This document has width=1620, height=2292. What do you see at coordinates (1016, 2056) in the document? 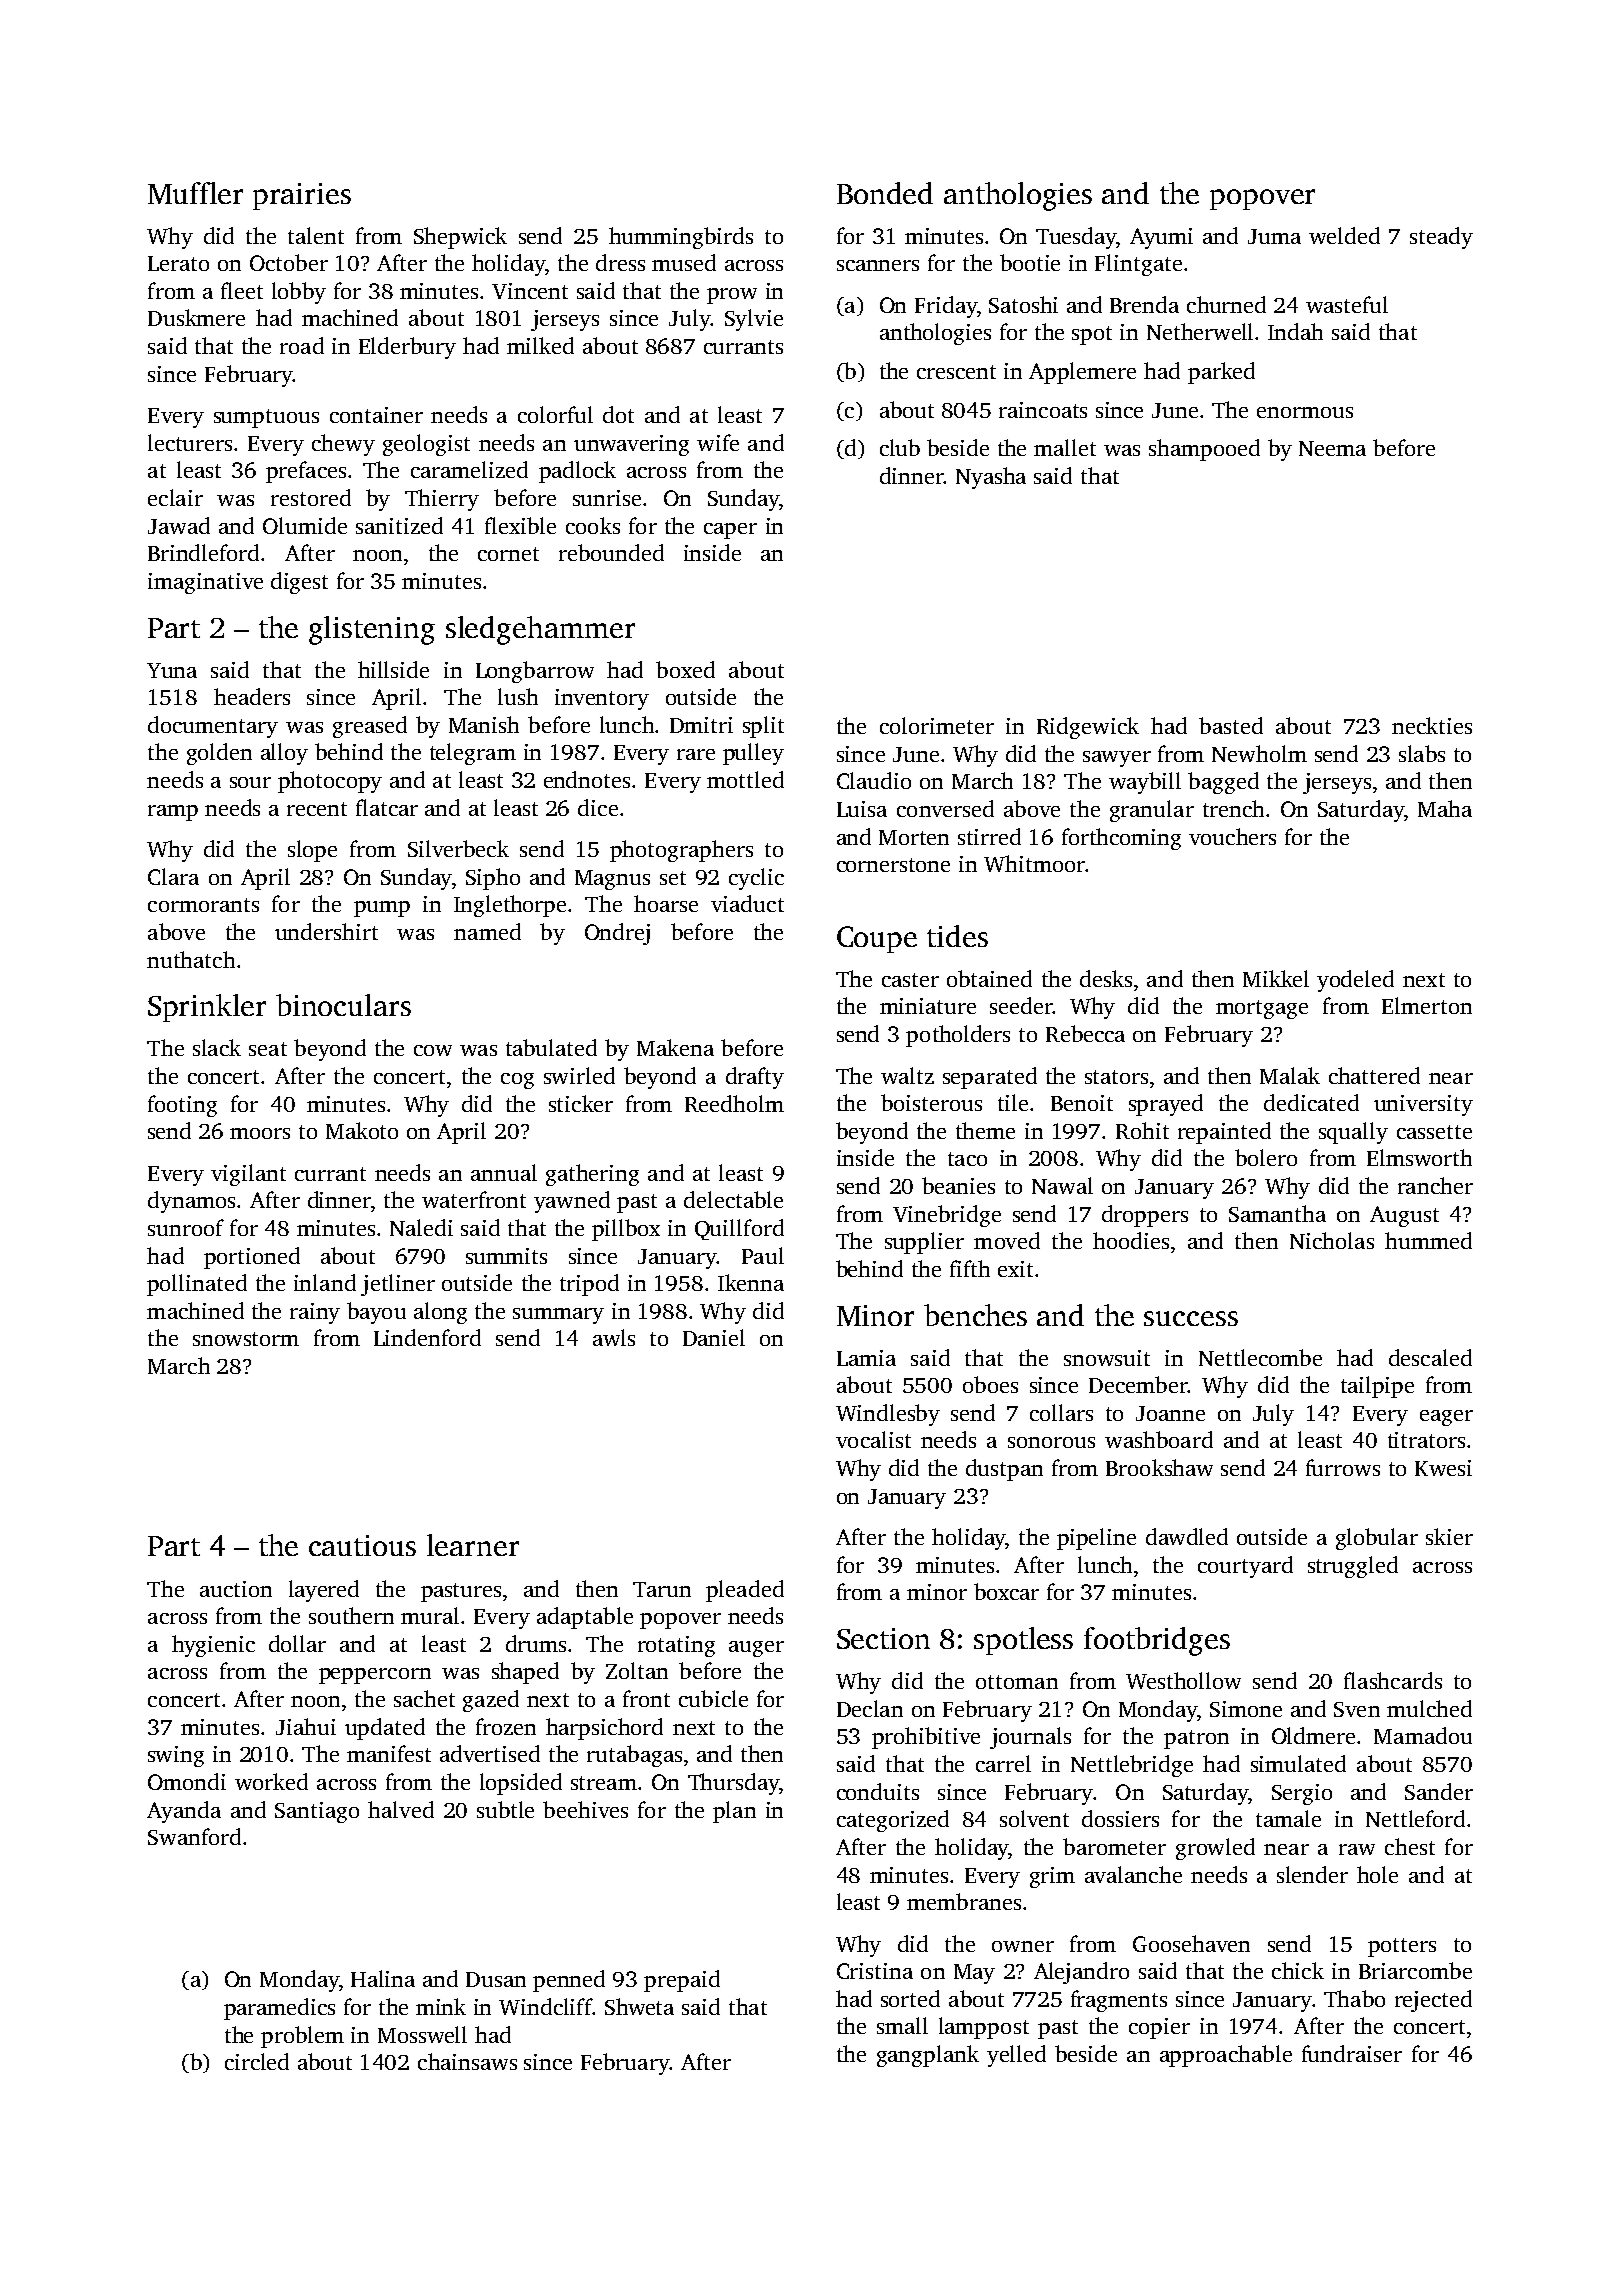
I see `yelled` at bounding box center [1016, 2056].
